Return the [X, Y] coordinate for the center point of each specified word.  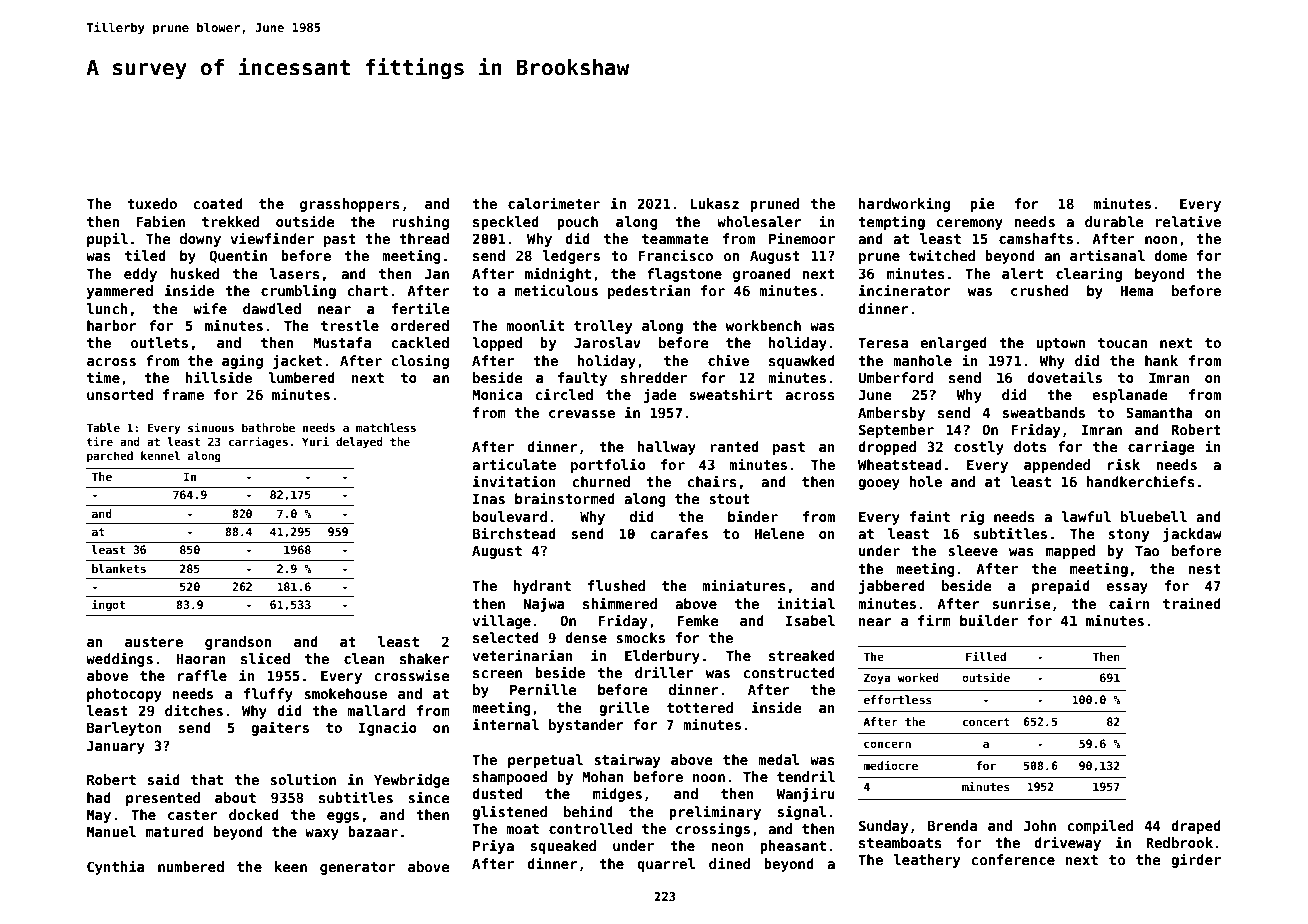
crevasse [582, 414]
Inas [489, 498]
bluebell [1154, 516]
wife [210, 308]
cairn [1129, 603]
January [116, 747]
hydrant [542, 587]
